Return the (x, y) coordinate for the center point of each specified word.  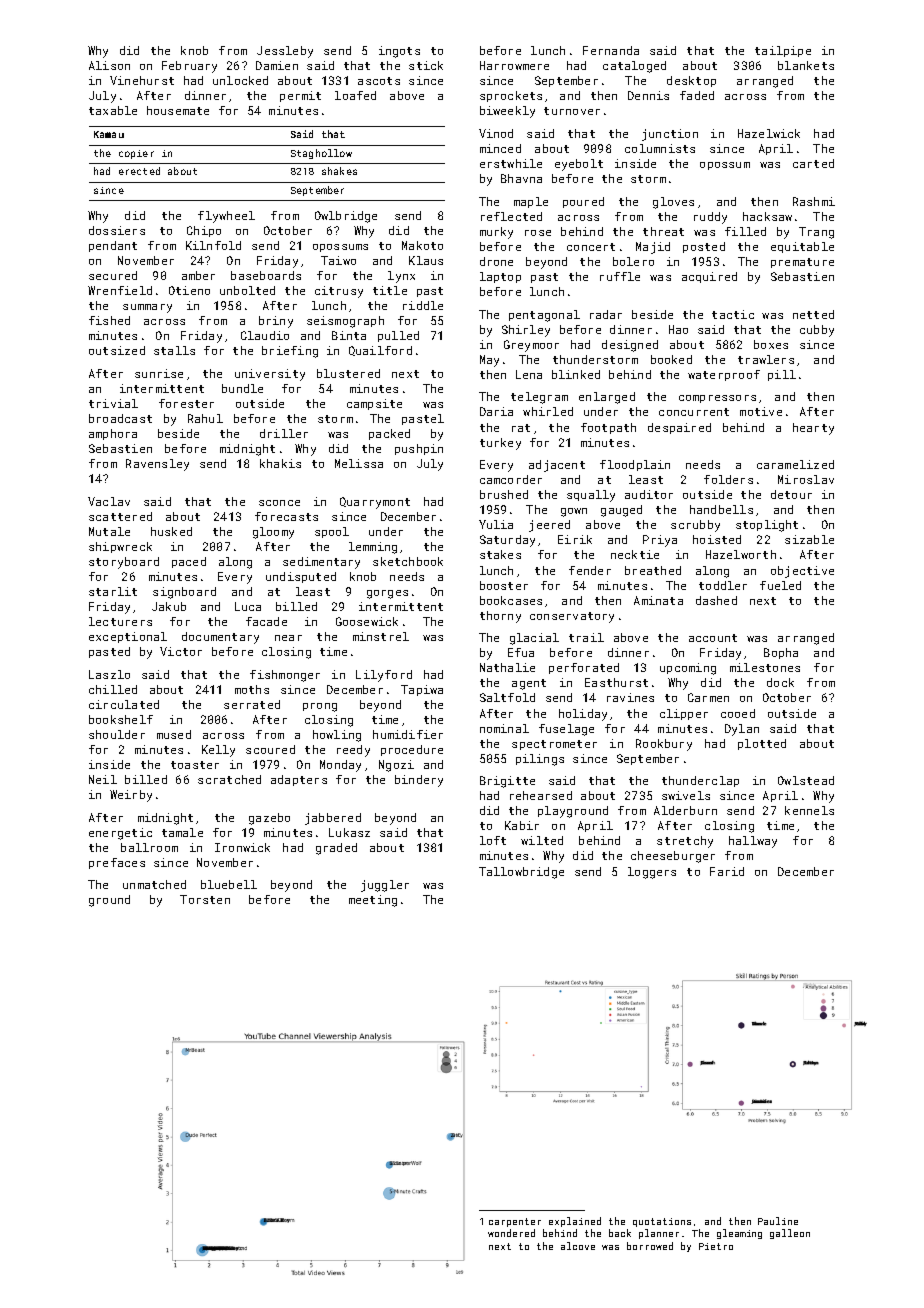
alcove (578, 1246)
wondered (511, 1233)
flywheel (226, 217)
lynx (401, 277)
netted (813, 314)
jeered (549, 526)
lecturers (120, 621)
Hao (678, 329)
